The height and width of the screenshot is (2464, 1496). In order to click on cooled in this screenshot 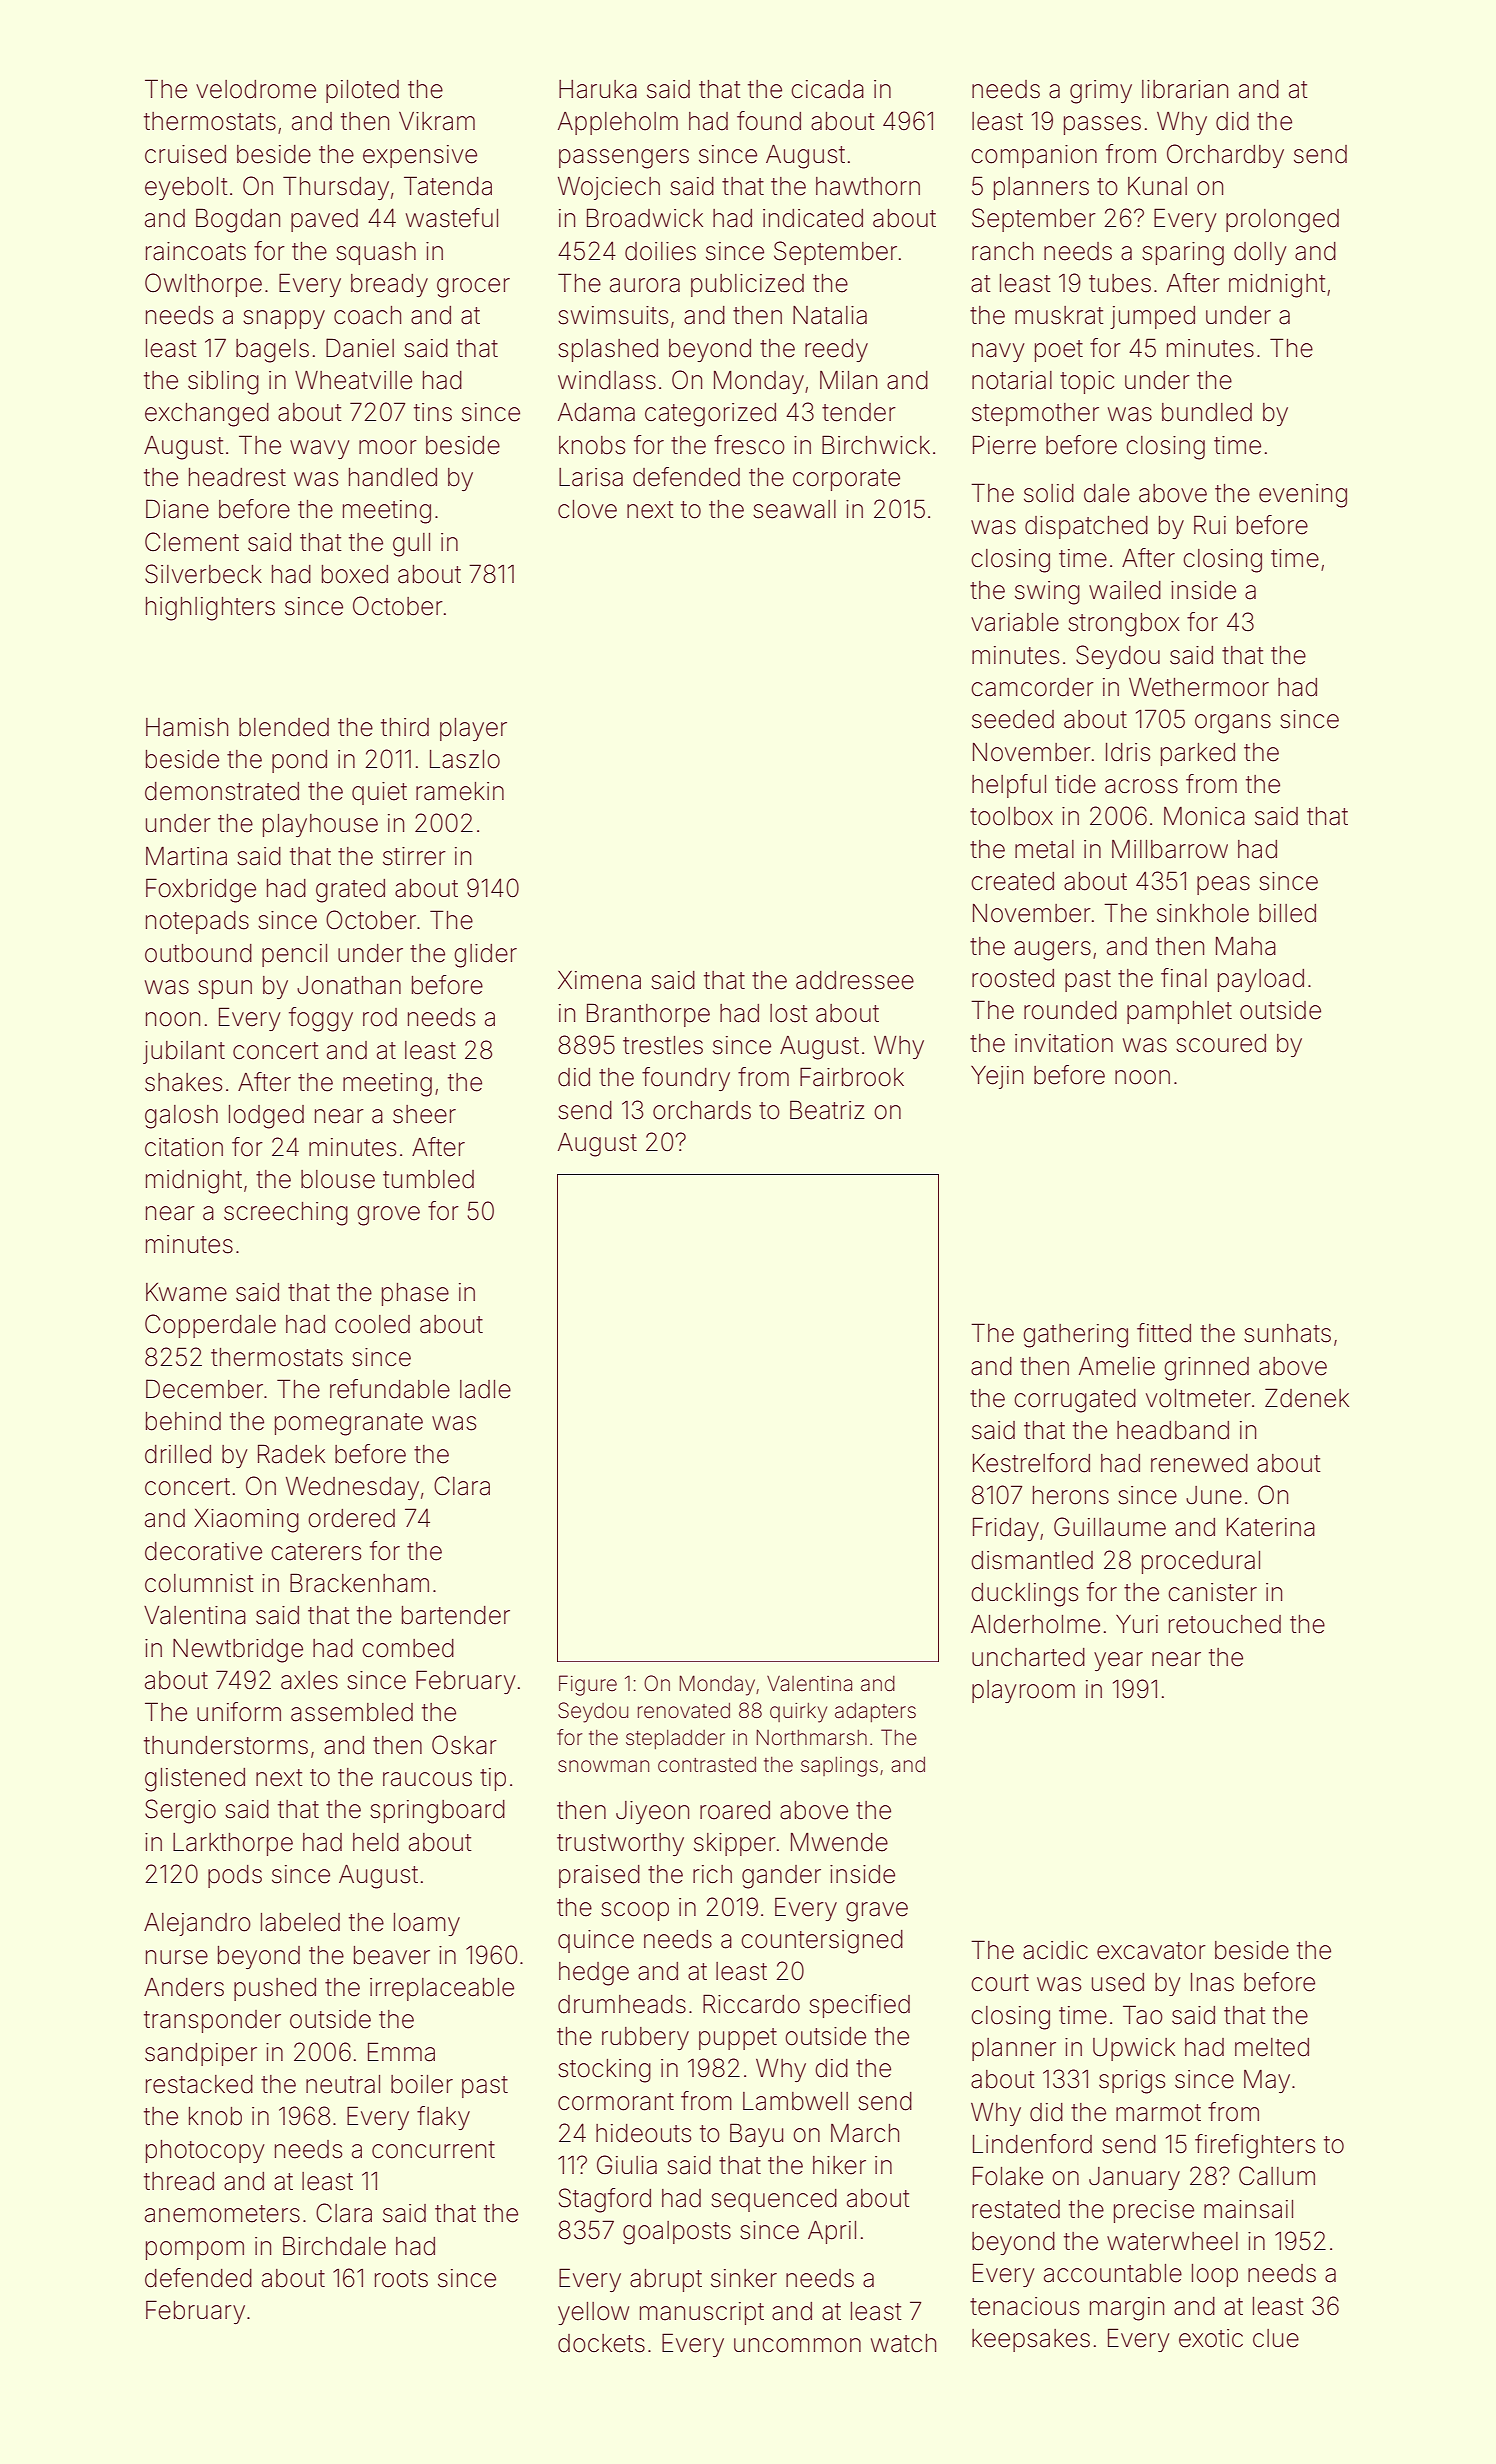, I will do `click(372, 1324)`.
